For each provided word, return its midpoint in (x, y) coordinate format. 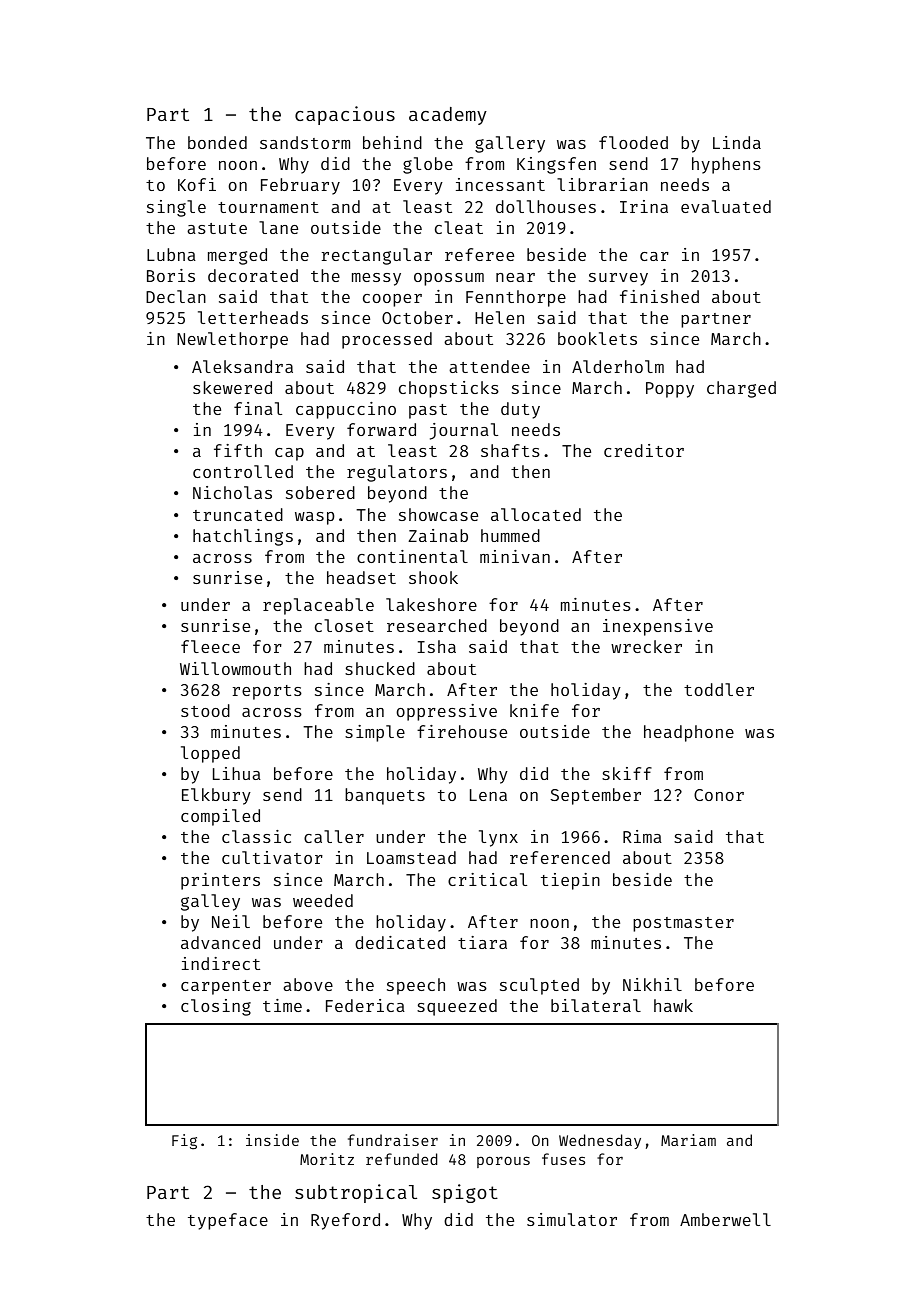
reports (267, 692)
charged (741, 389)
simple (375, 733)
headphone (689, 733)
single (176, 208)
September (596, 796)
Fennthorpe (516, 298)
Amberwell (725, 1219)
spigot (465, 1193)
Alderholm (618, 366)
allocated (536, 514)
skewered (232, 387)
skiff (627, 773)
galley (210, 902)
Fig (184, 1141)
